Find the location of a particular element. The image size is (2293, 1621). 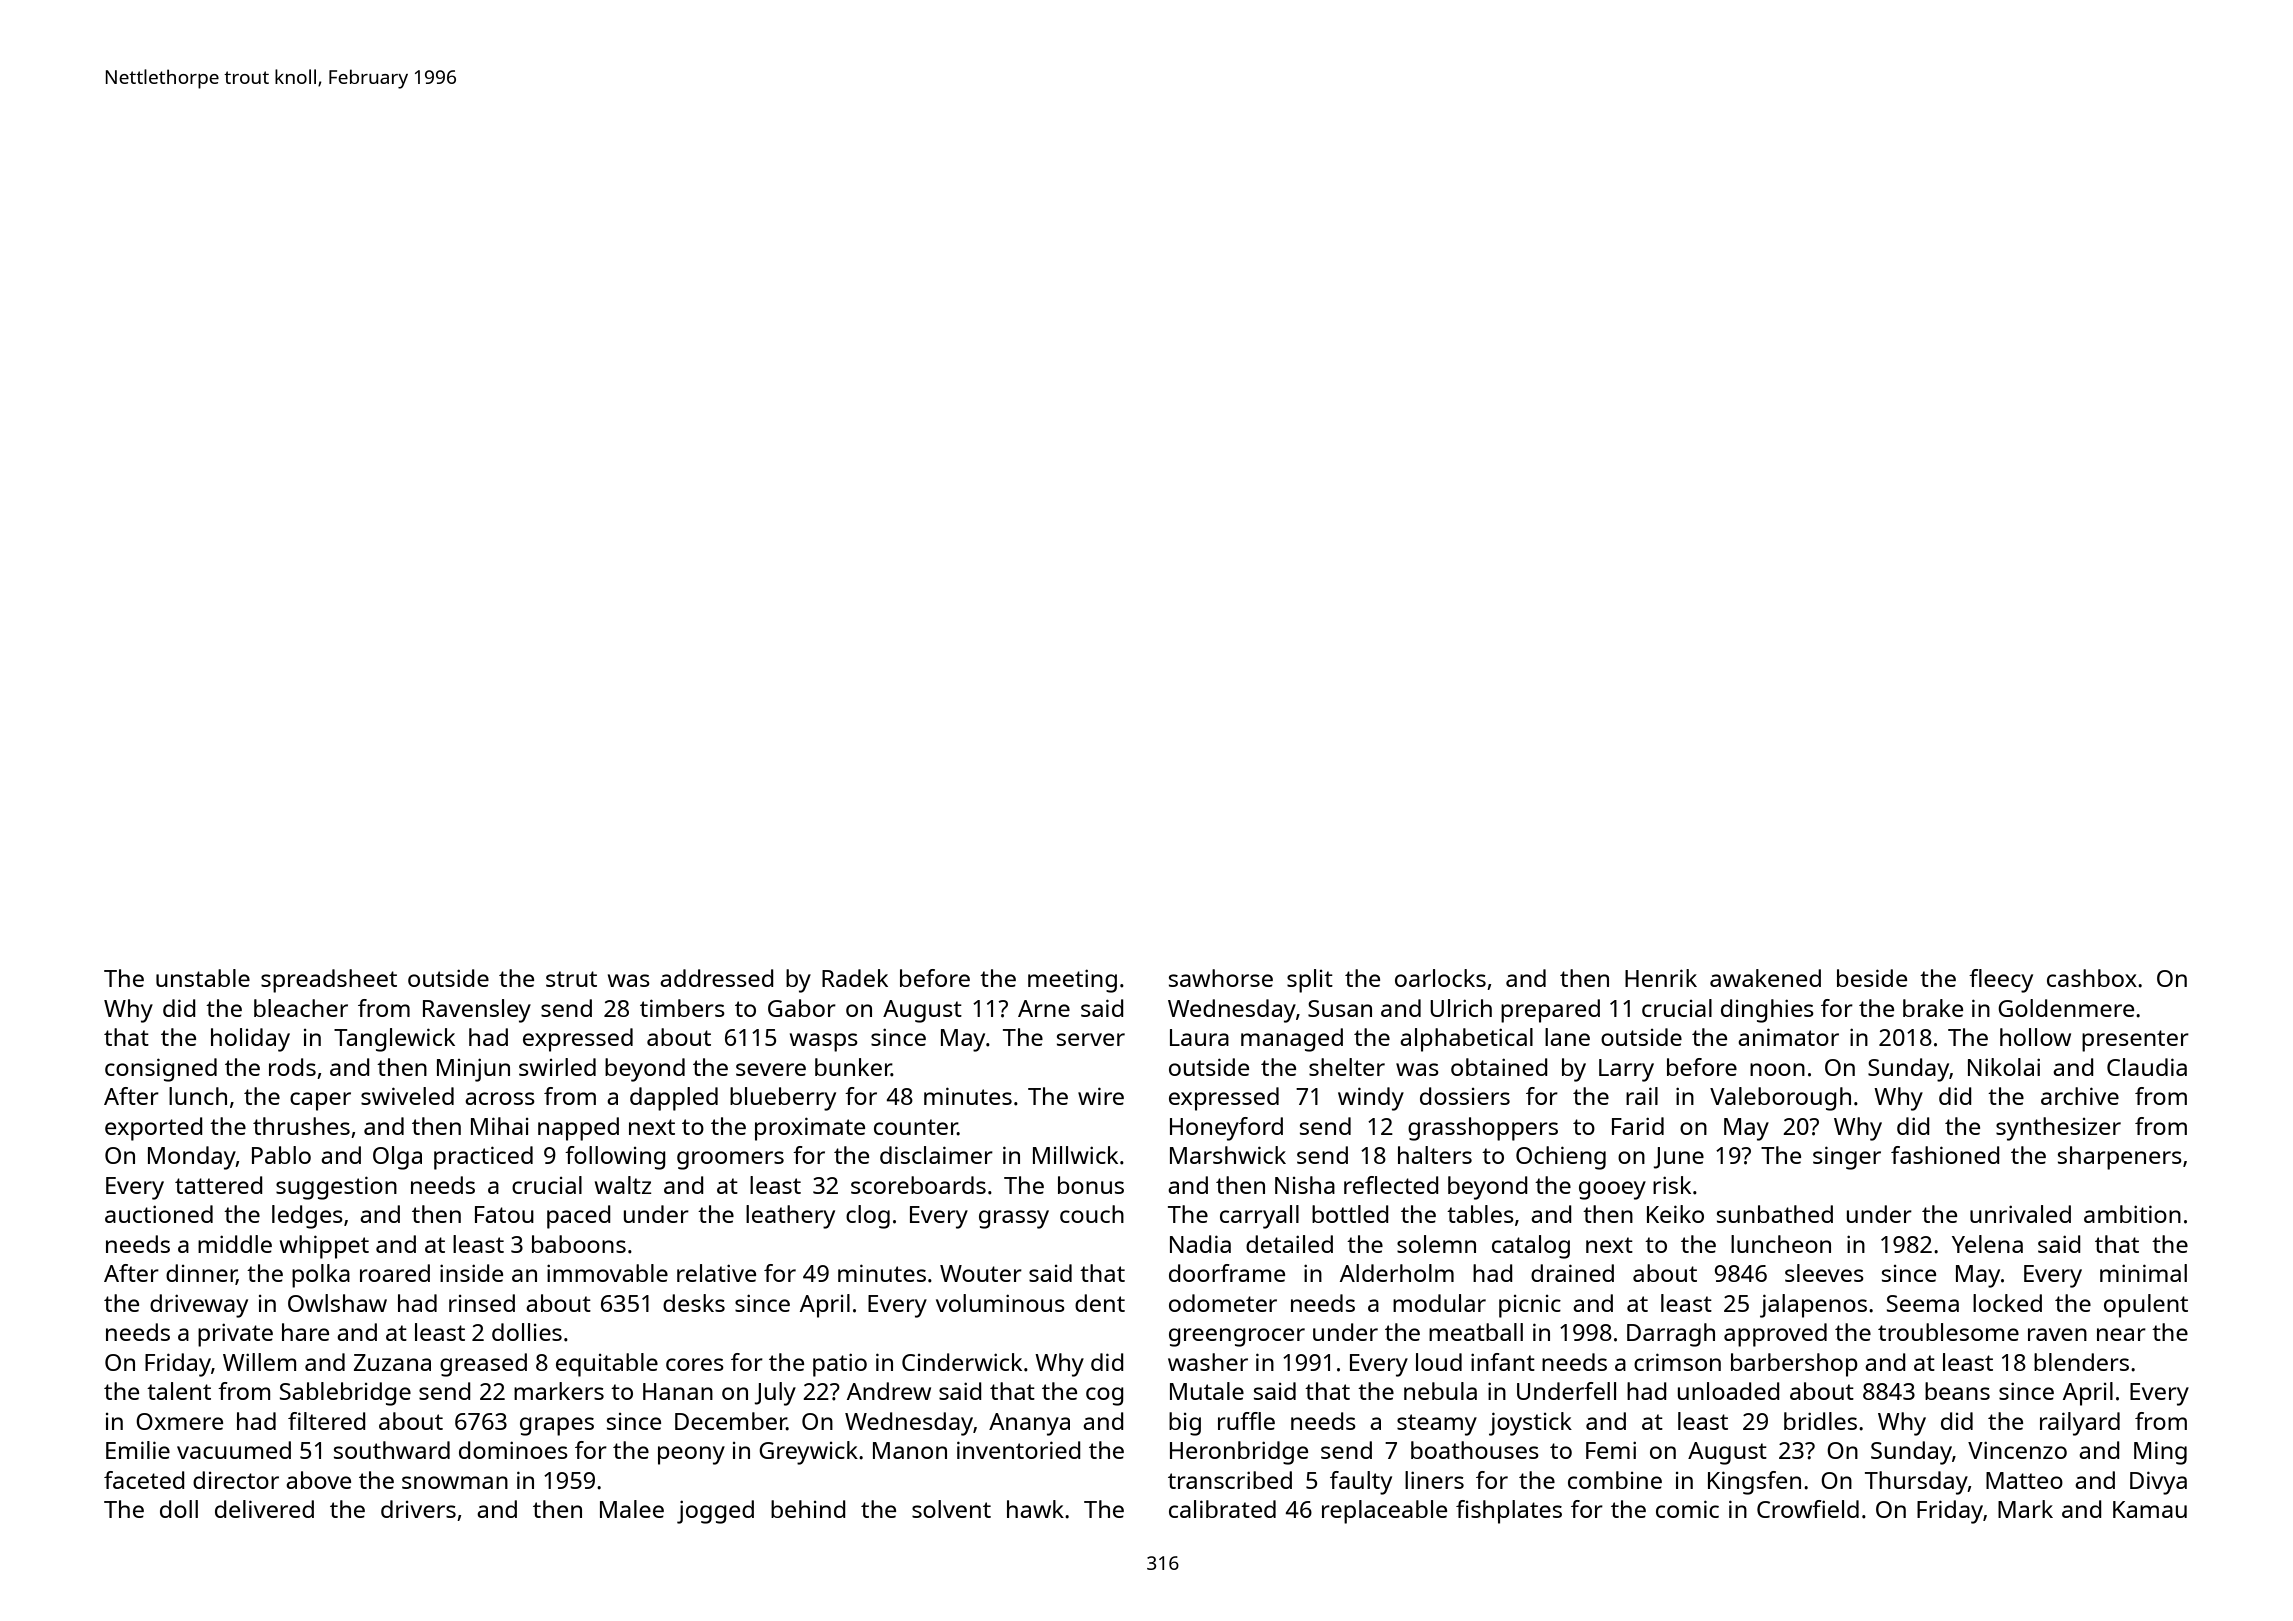

cashbox is located at coordinates (2092, 978).
